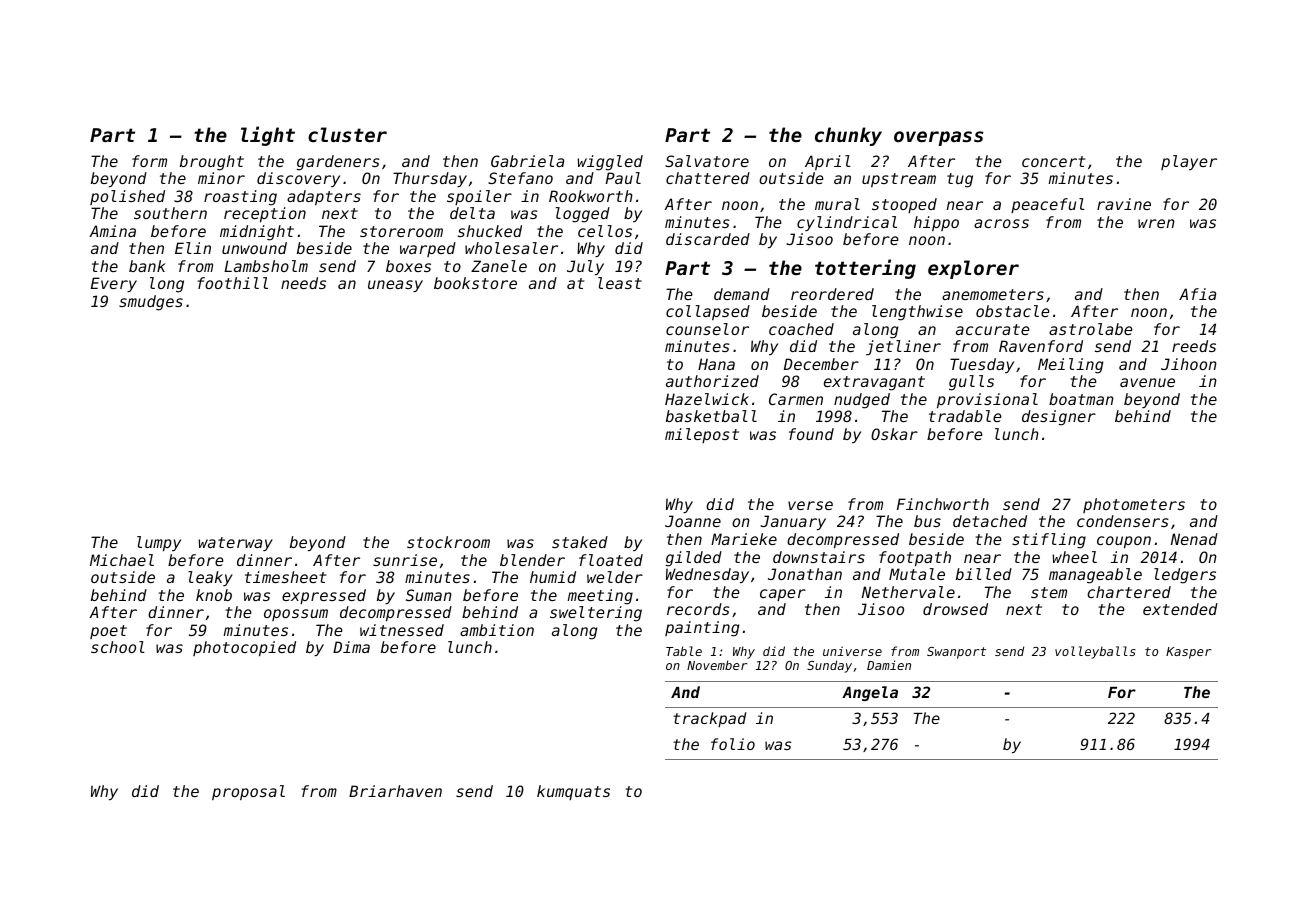  Describe the element at coordinates (707, 399) in the screenshot. I see `Hazelwick` at that location.
